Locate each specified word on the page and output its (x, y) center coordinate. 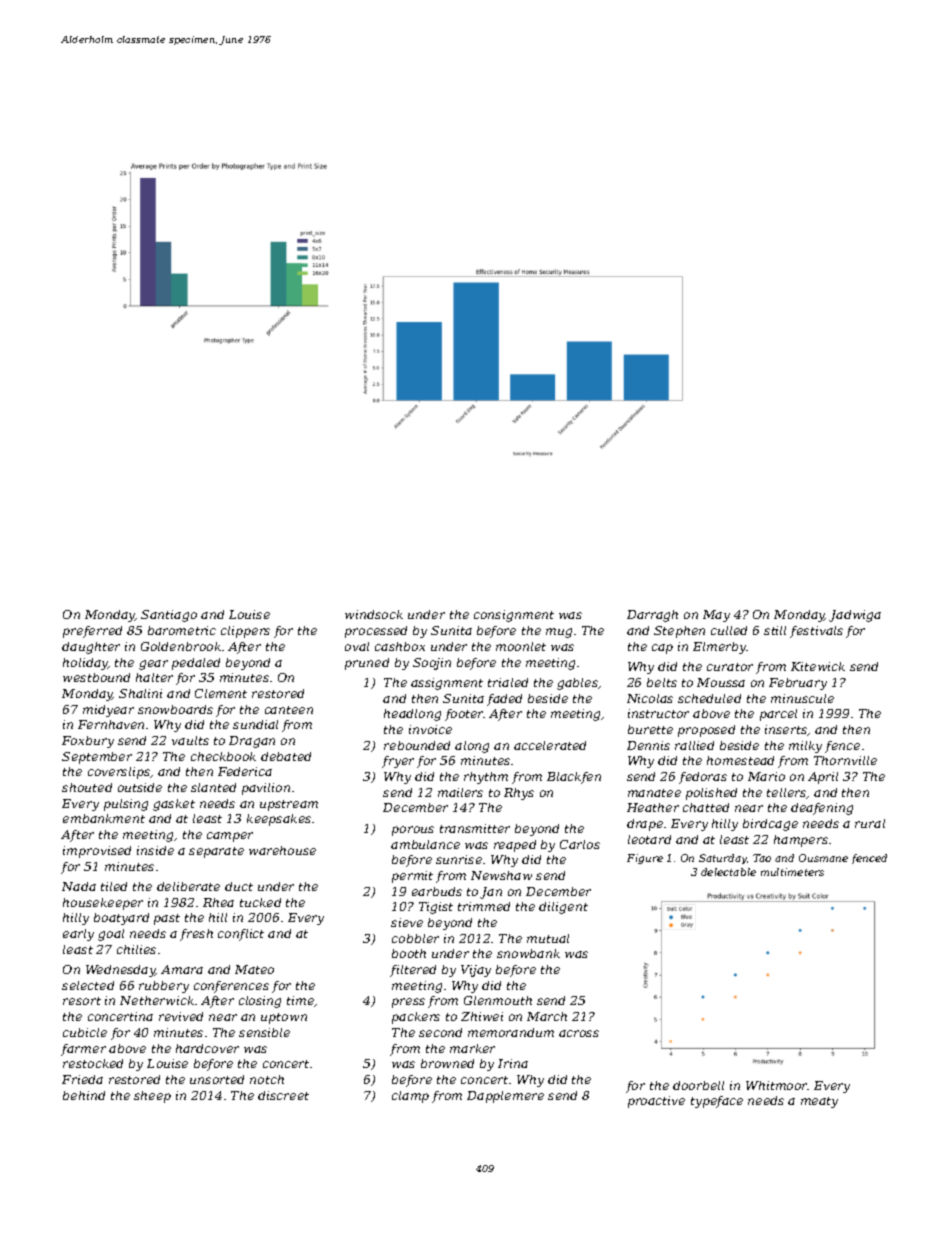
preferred (92, 632)
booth (409, 953)
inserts (786, 729)
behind (84, 1095)
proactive (656, 1102)
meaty (819, 1102)
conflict (241, 935)
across (579, 1033)
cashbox (400, 646)
